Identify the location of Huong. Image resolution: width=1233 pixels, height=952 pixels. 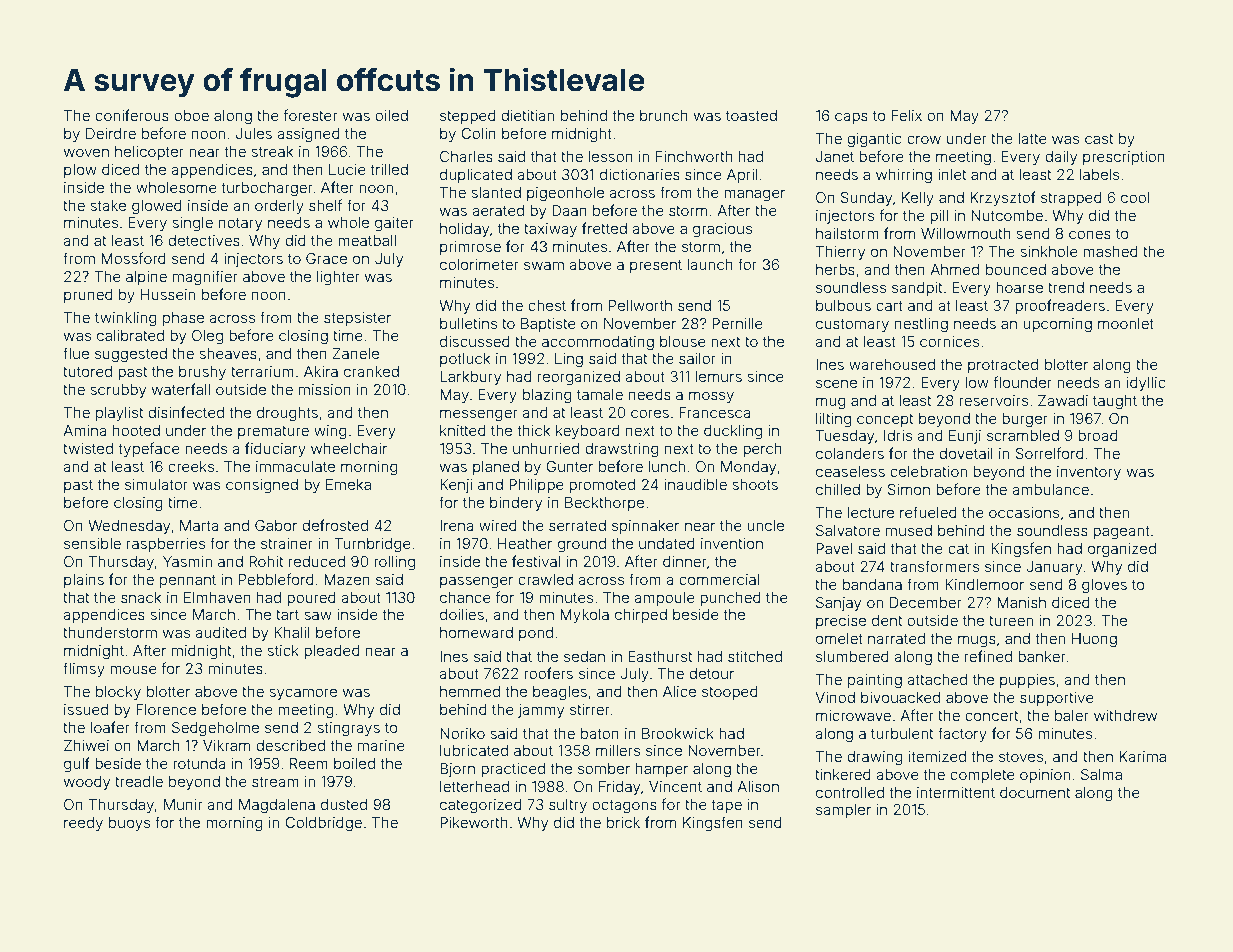
(1094, 640).
